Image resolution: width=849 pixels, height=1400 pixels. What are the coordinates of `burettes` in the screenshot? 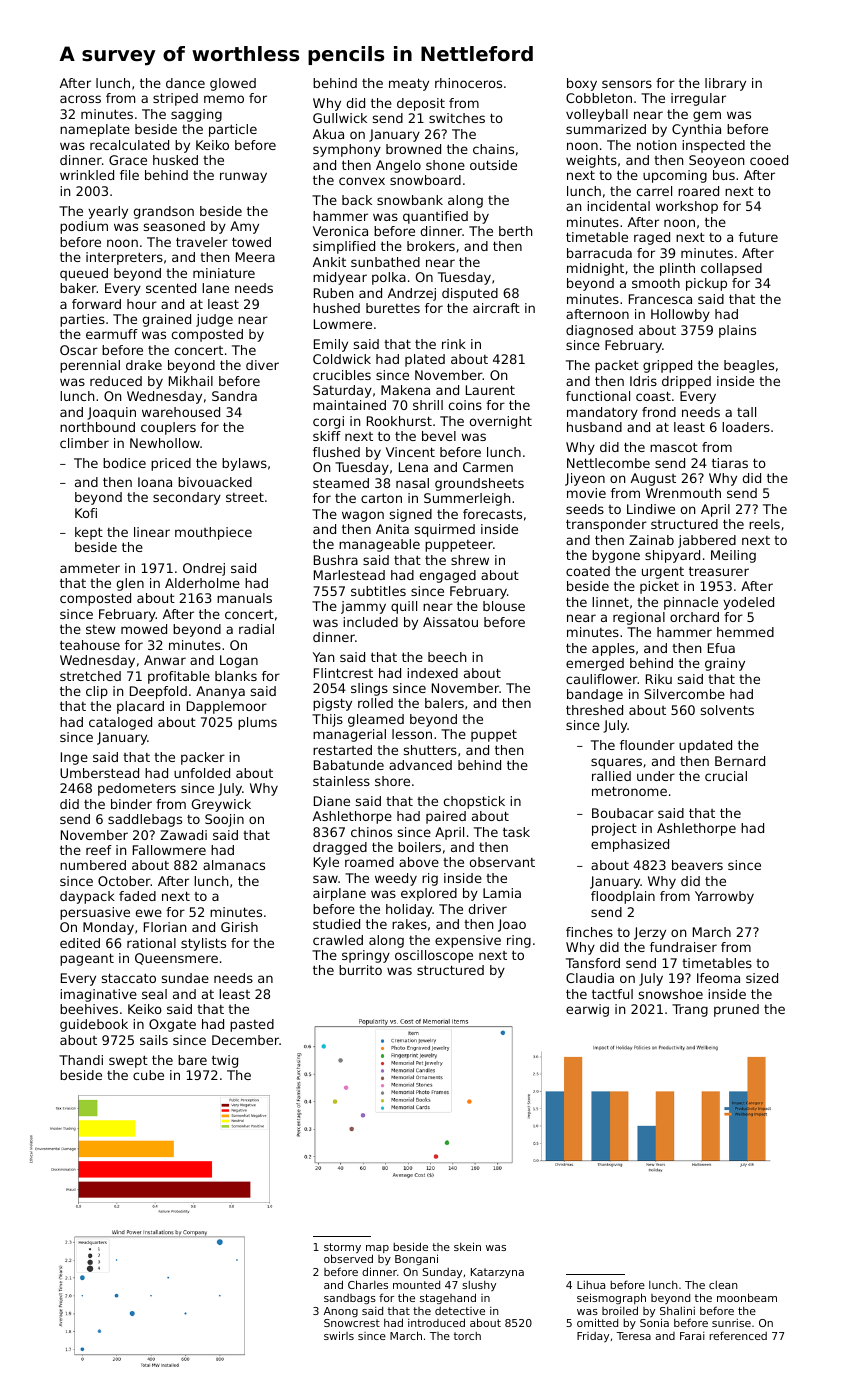 It's located at (393, 308).
